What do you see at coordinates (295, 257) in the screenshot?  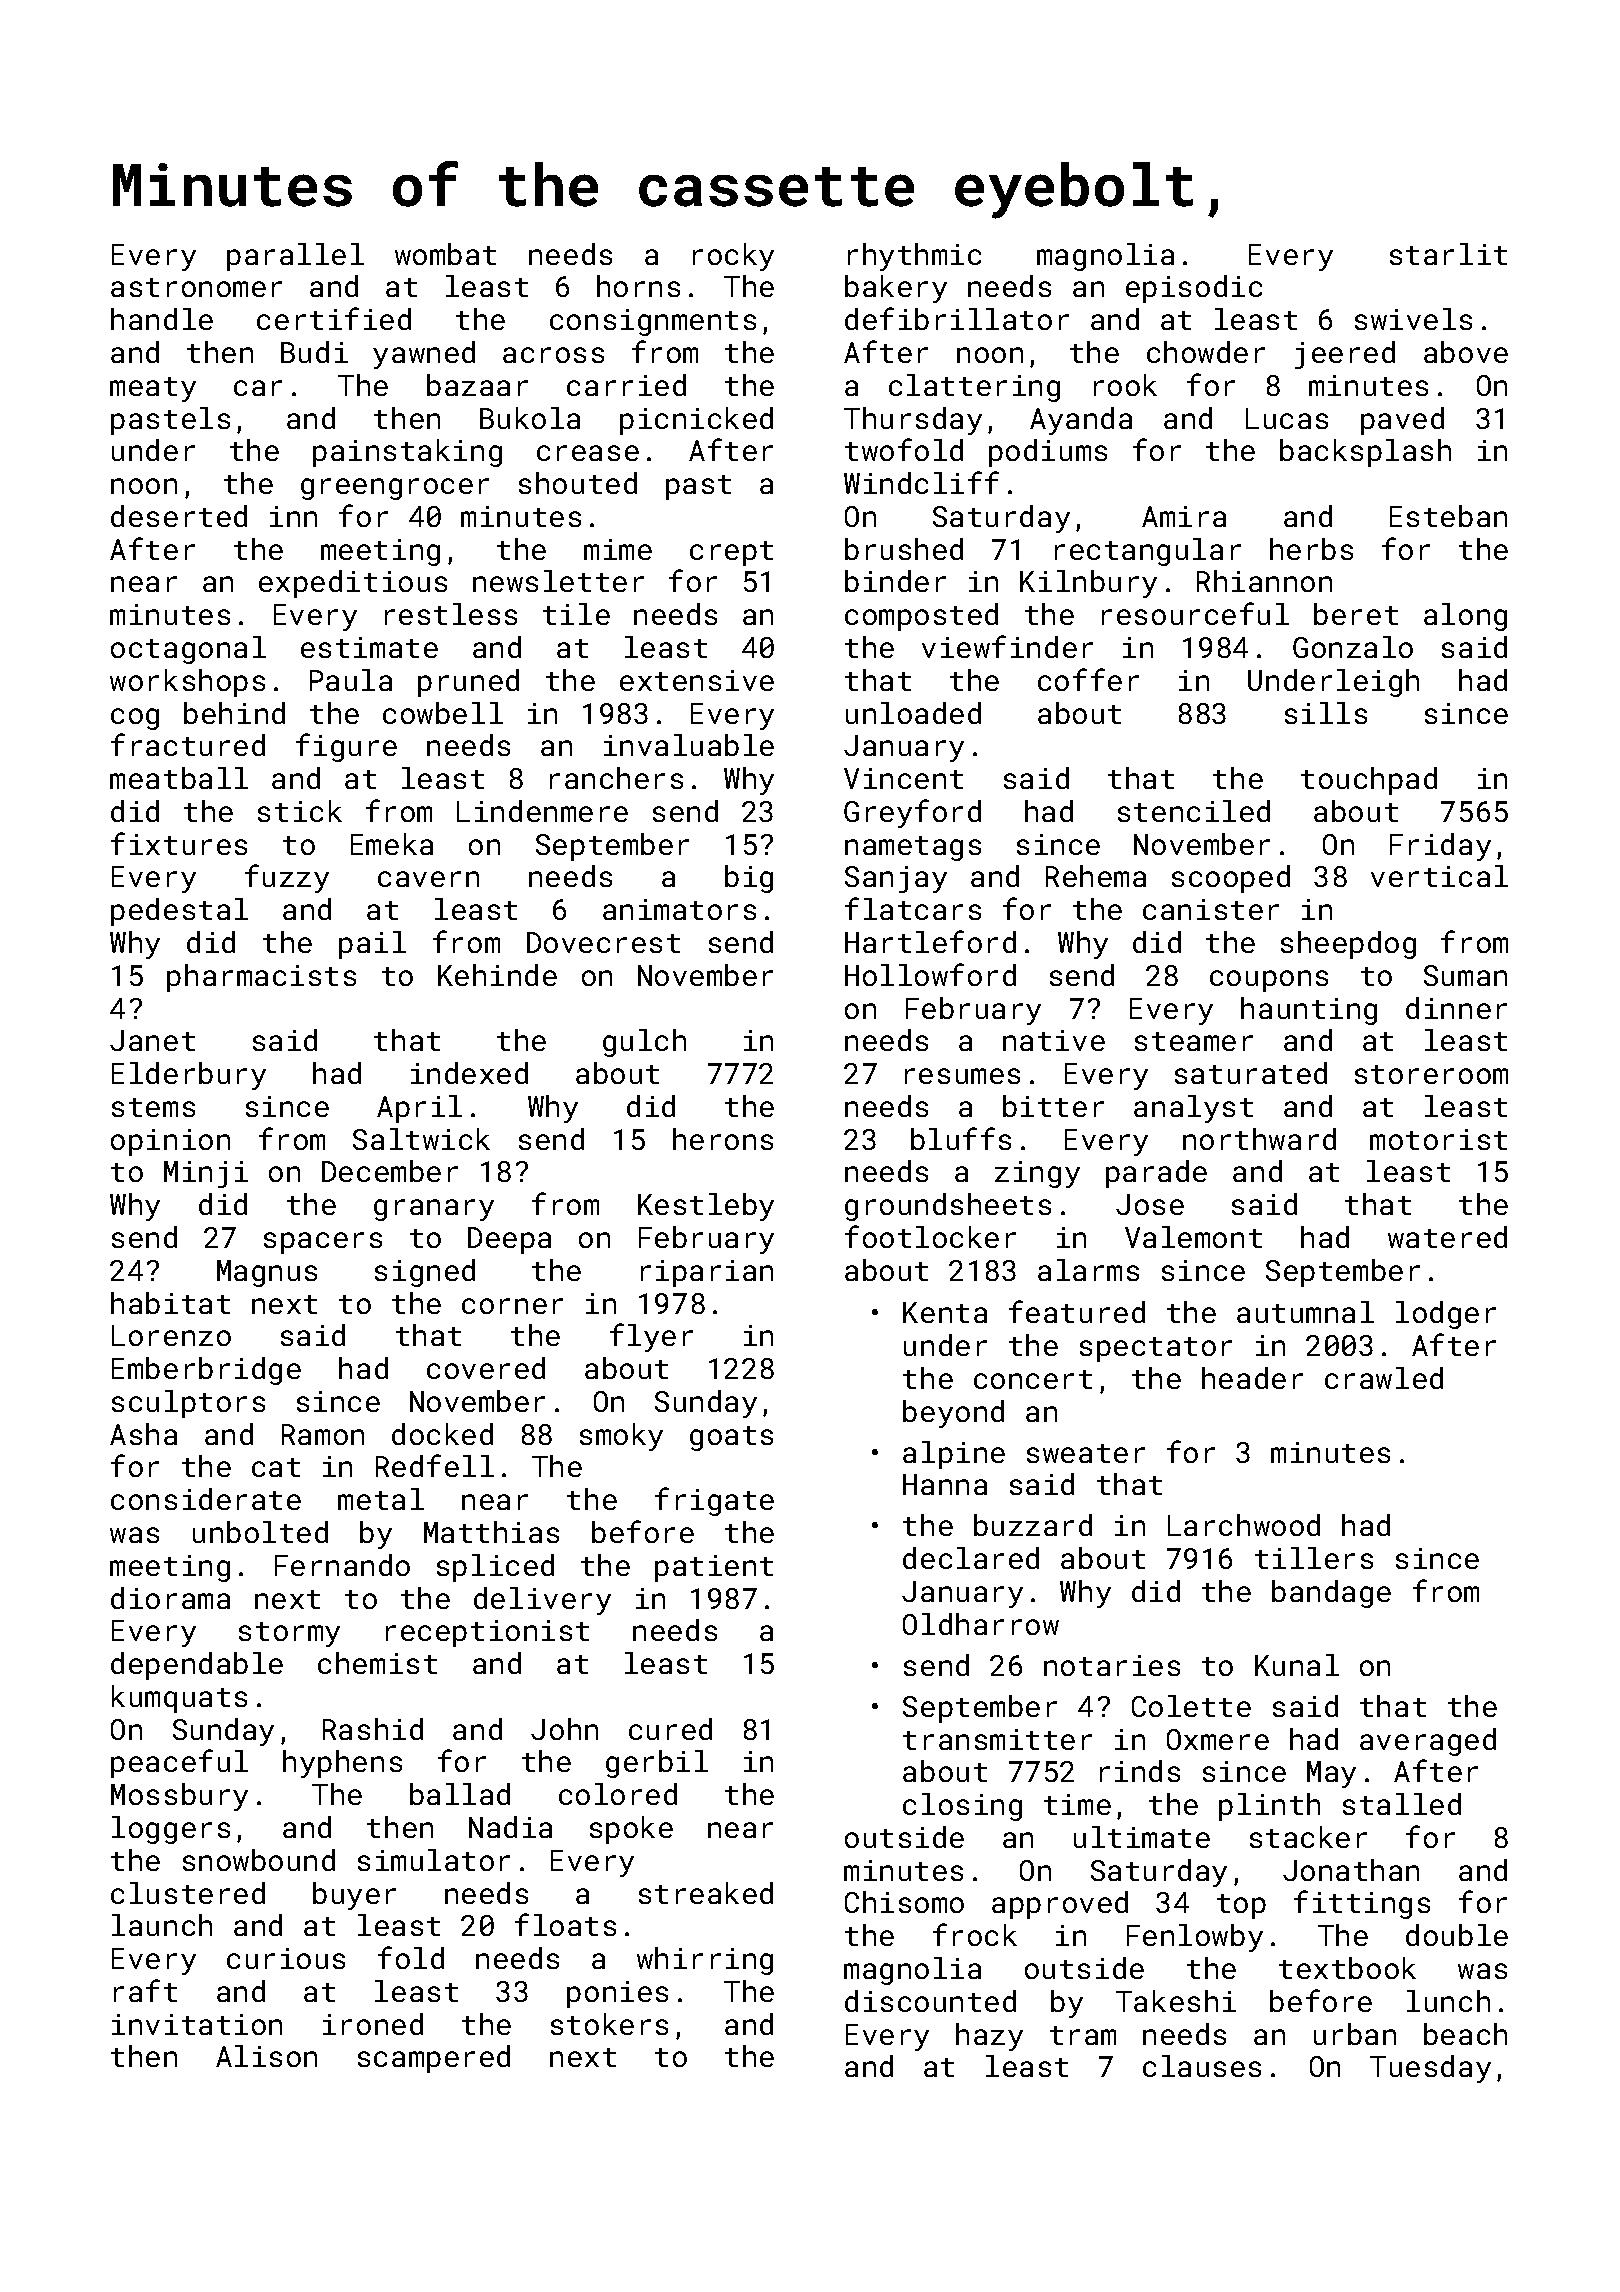 I see `parallel` at bounding box center [295, 257].
